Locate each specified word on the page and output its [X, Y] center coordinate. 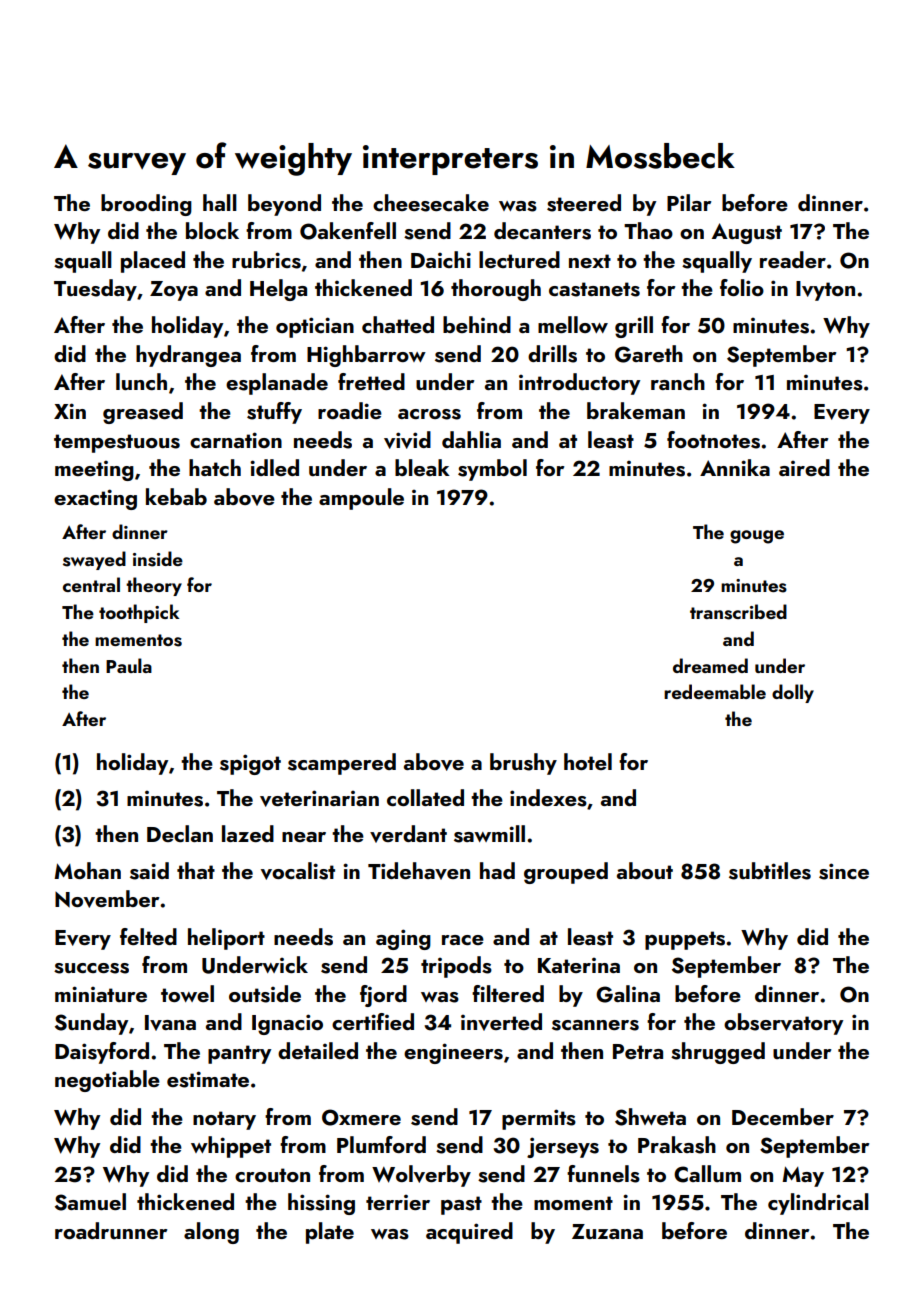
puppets [685, 940]
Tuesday [95, 290]
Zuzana [607, 1231]
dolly [793, 693]
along [211, 1233]
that [196, 870]
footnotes [713, 440]
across [429, 414]
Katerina [579, 965]
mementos [138, 640]
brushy [523, 764]
